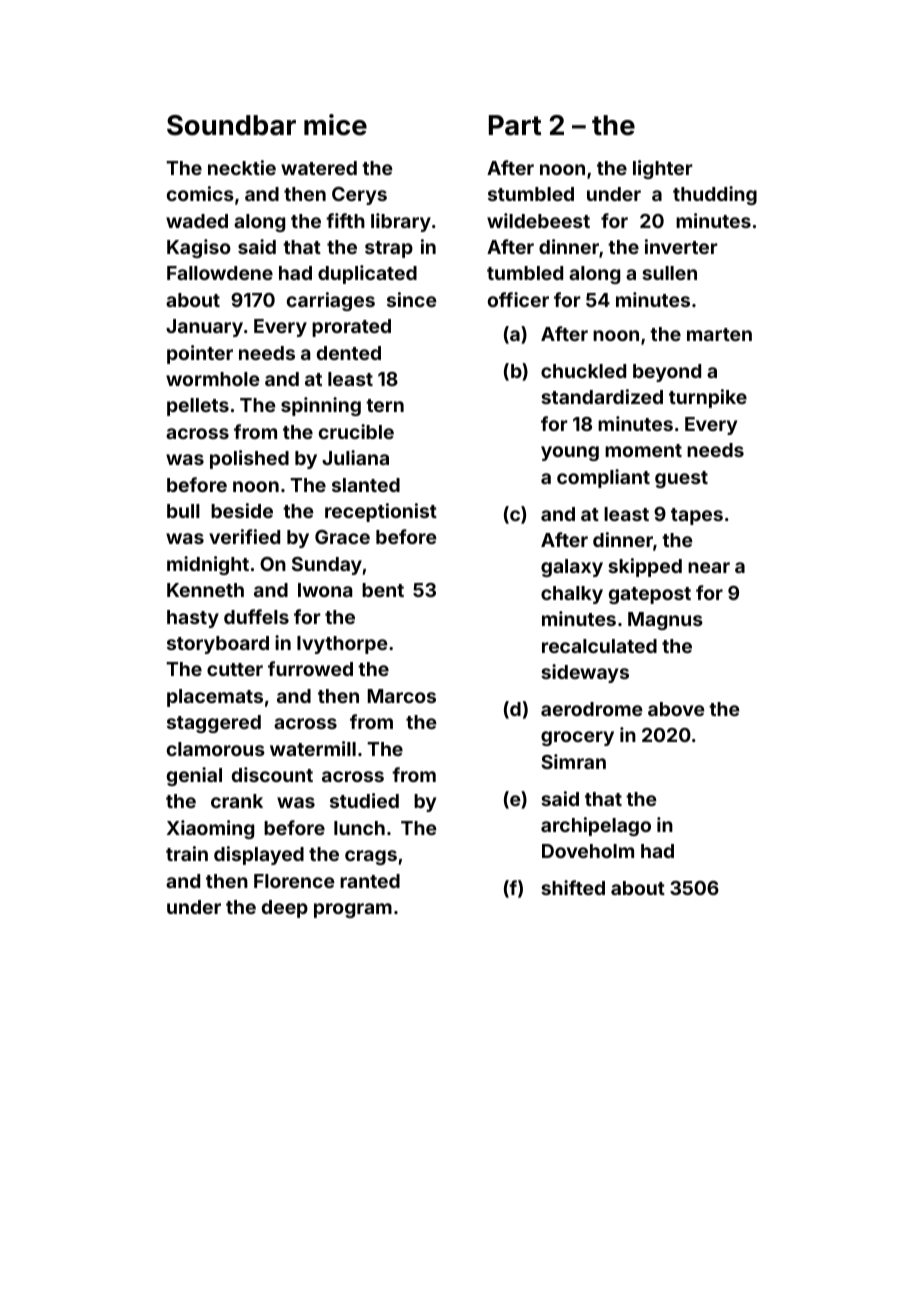 The width and height of the screenshot is (924, 1311). I want to click on Doveholm, so click(588, 851).
